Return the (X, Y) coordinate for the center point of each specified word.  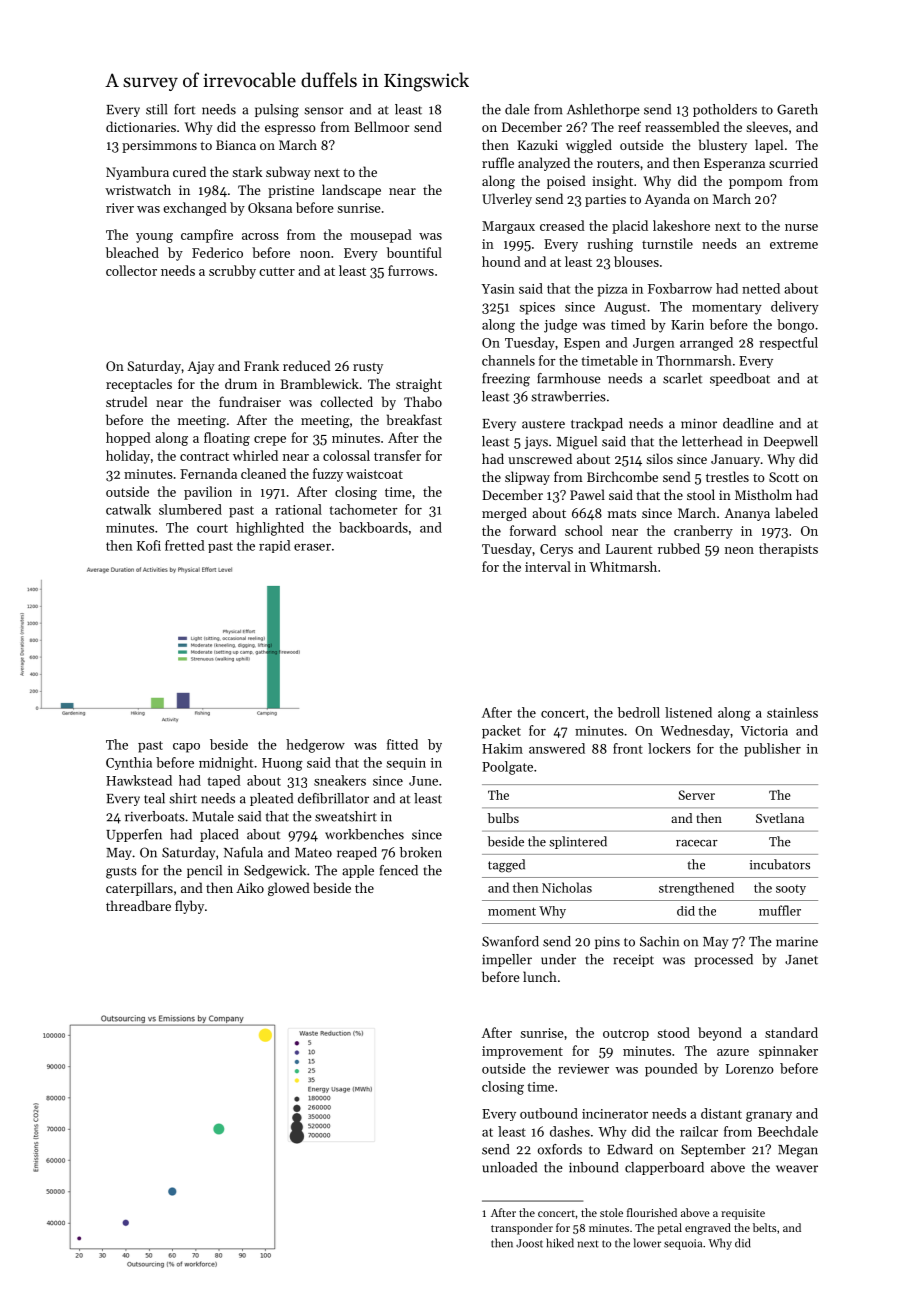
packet (501, 732)
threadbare (138, 905)
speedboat (740, 379)
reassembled (682, 126)
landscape (351, 191)
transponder (522, 1229)
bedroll (639, 712)
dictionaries (141, 126)
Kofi (149, 545)
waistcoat (374, 474)
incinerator (615, 1114)
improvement (522, 1052)
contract (204, 456)
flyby (189, 907)
